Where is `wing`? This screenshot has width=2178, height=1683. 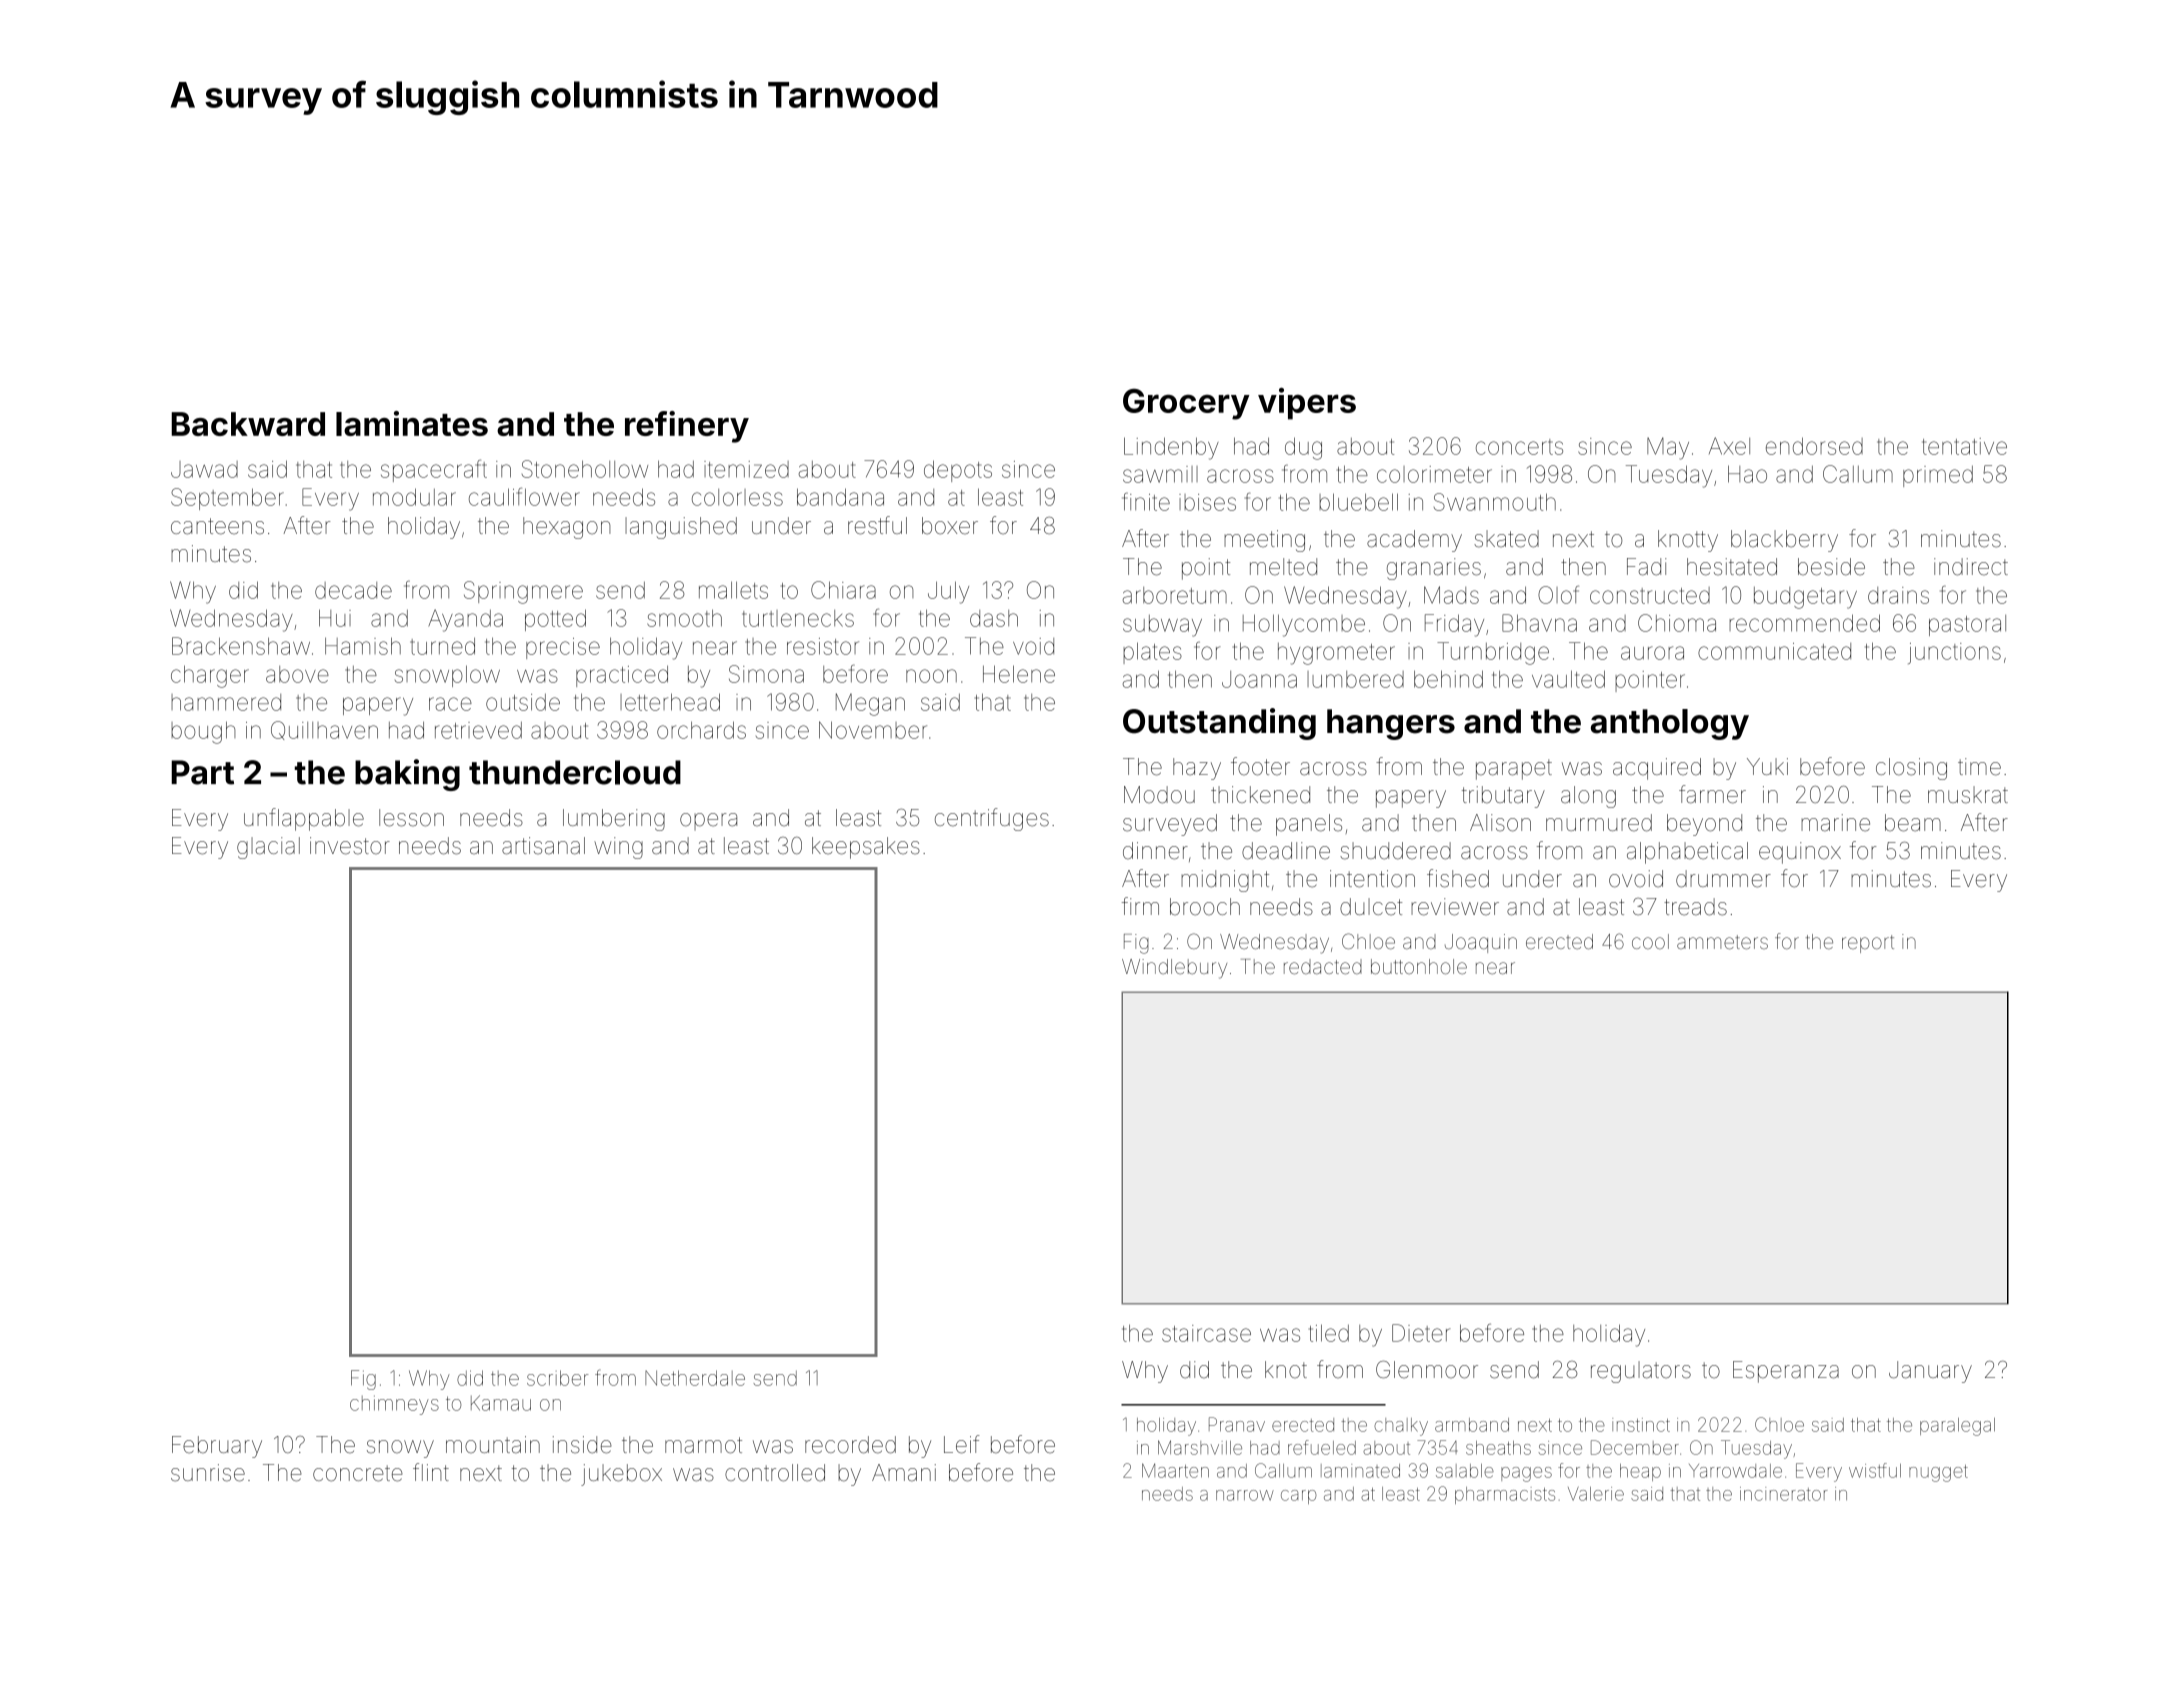
wing is located at coordinates (618, 848).
